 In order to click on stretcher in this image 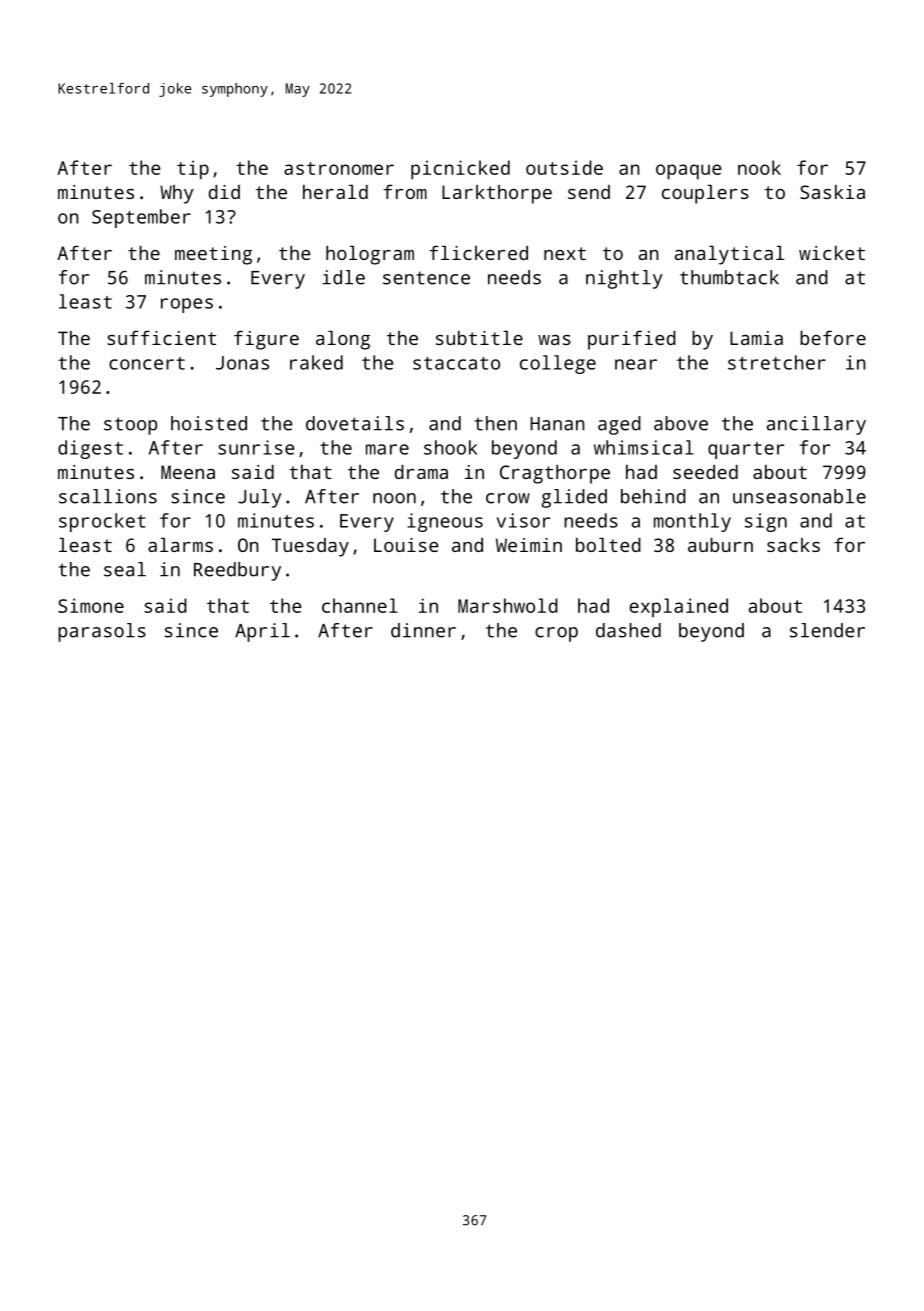, I will do `click(777, 362)`.
